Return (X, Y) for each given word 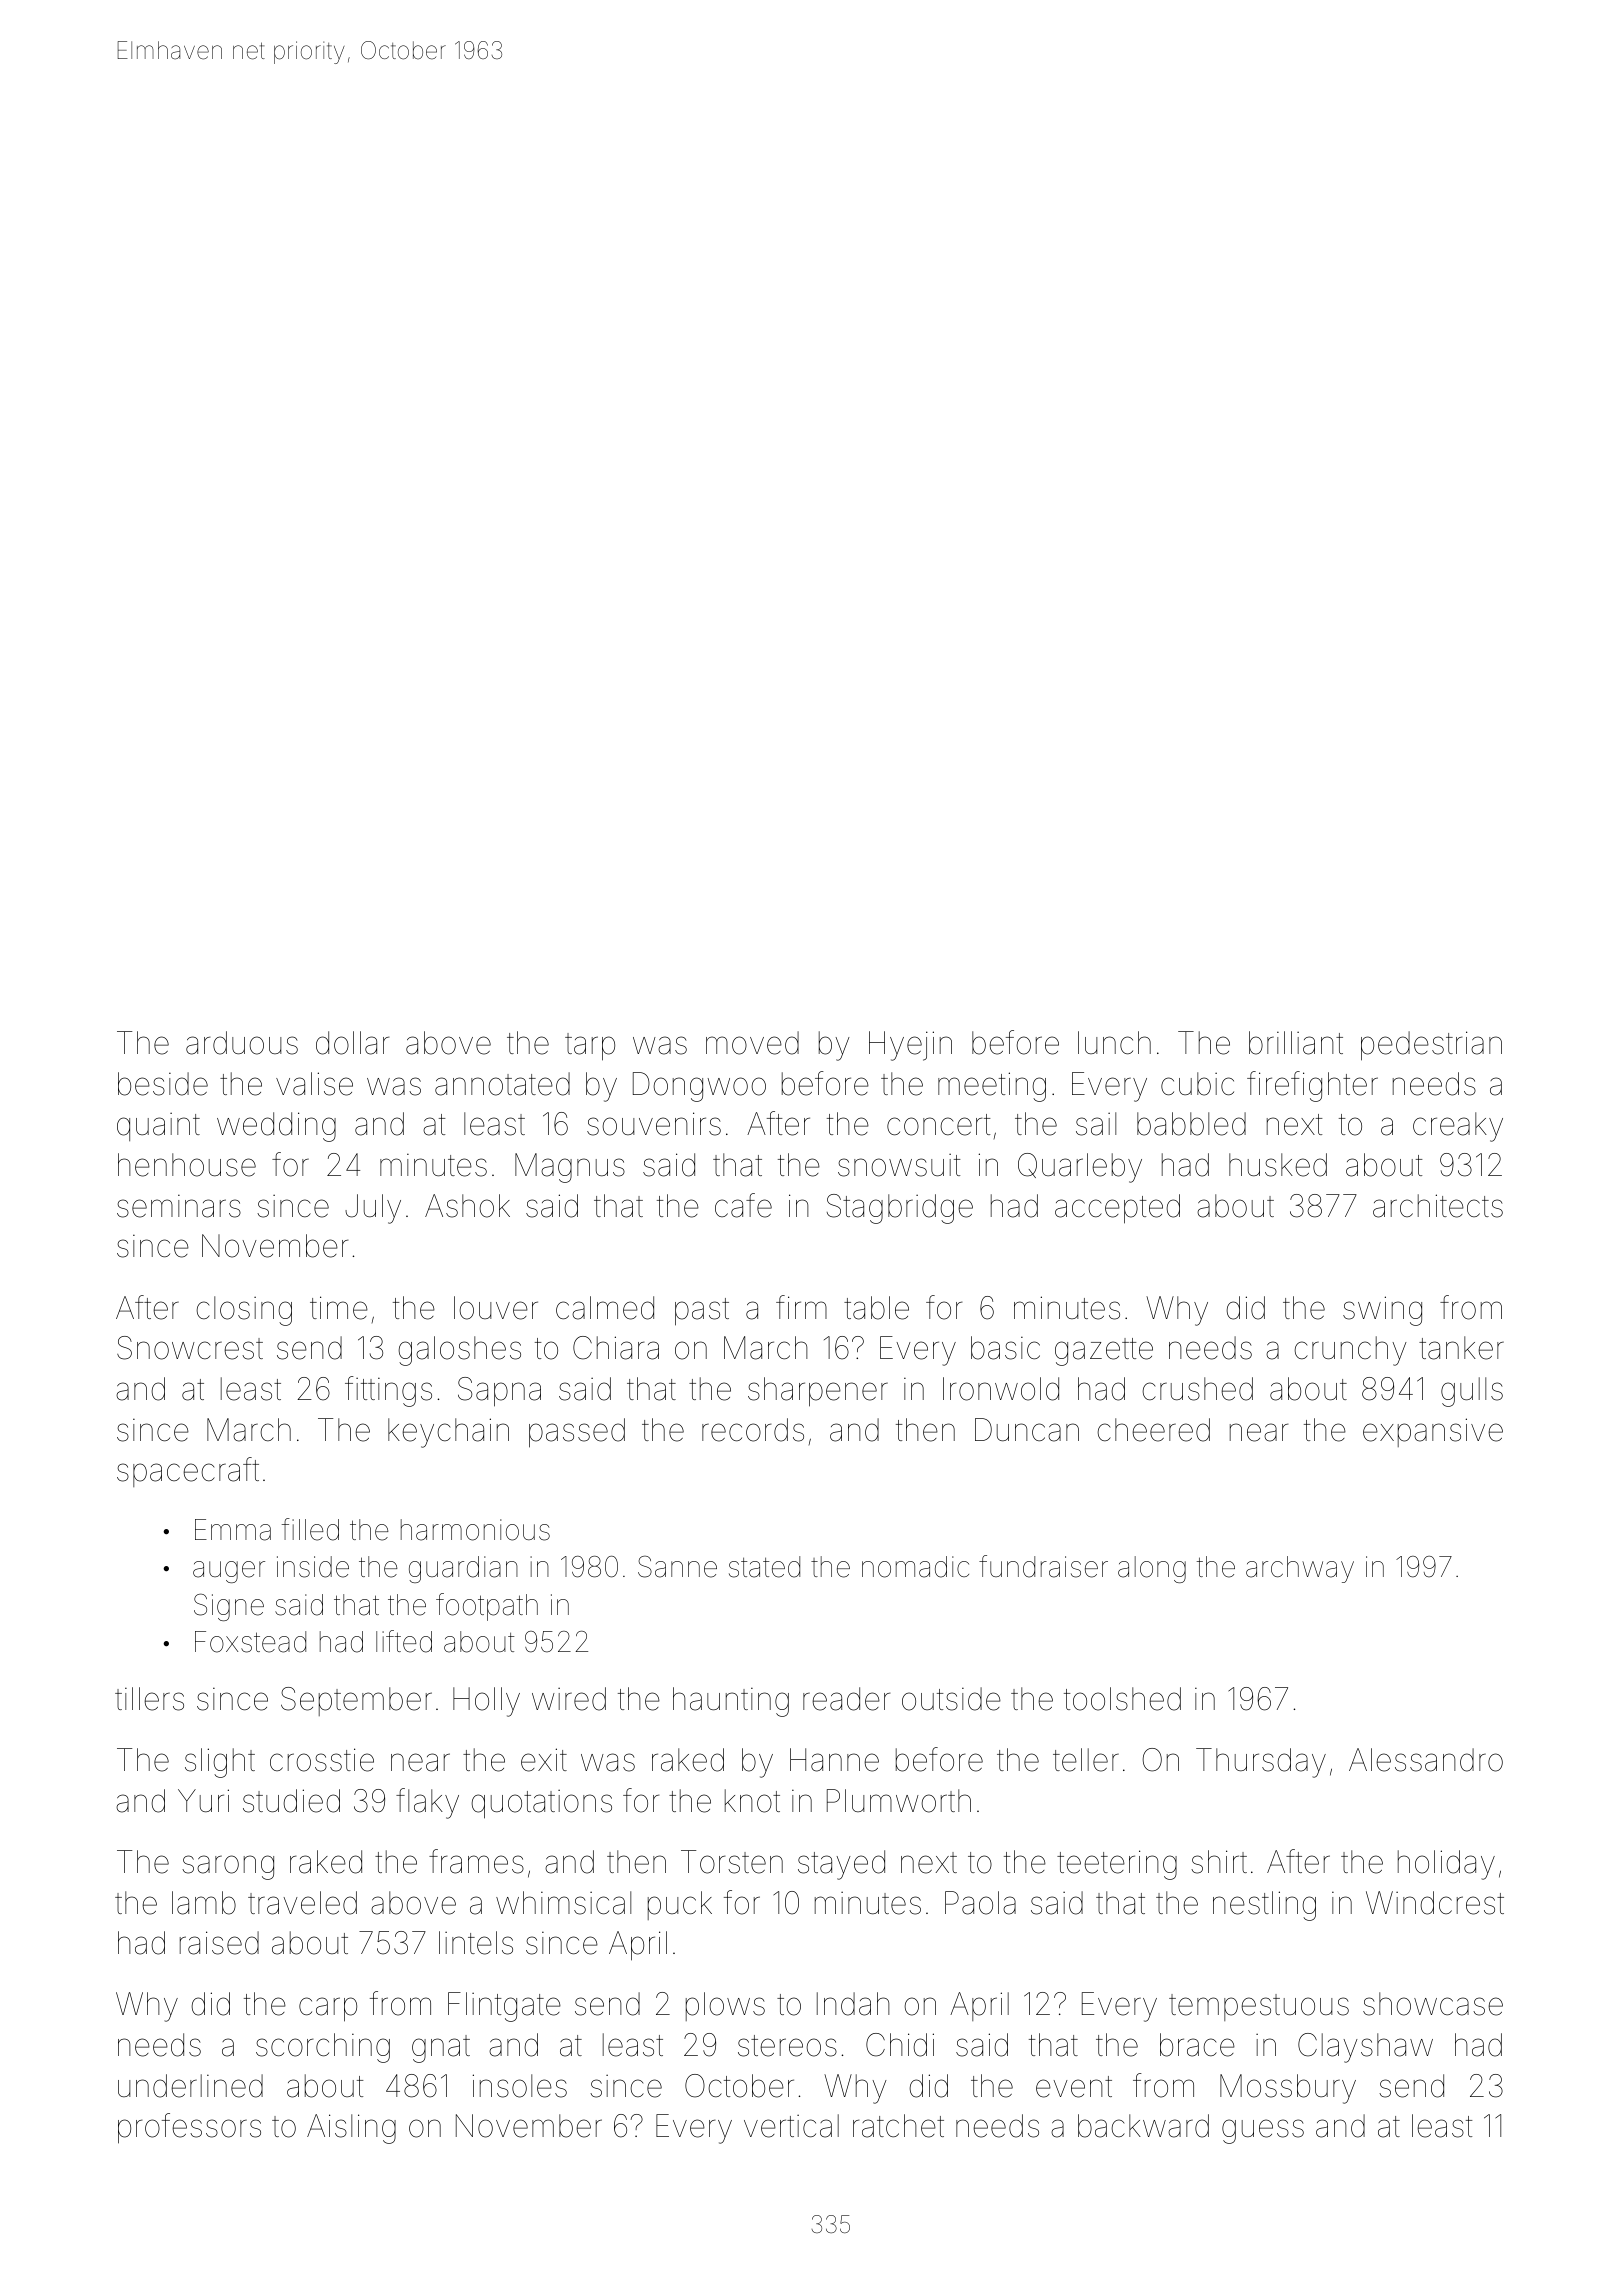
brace (1197, 2045)
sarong (228, 1867)
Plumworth (899, 1801)
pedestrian (1431, 1046)
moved (752, 1043)
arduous (242, 1043)
